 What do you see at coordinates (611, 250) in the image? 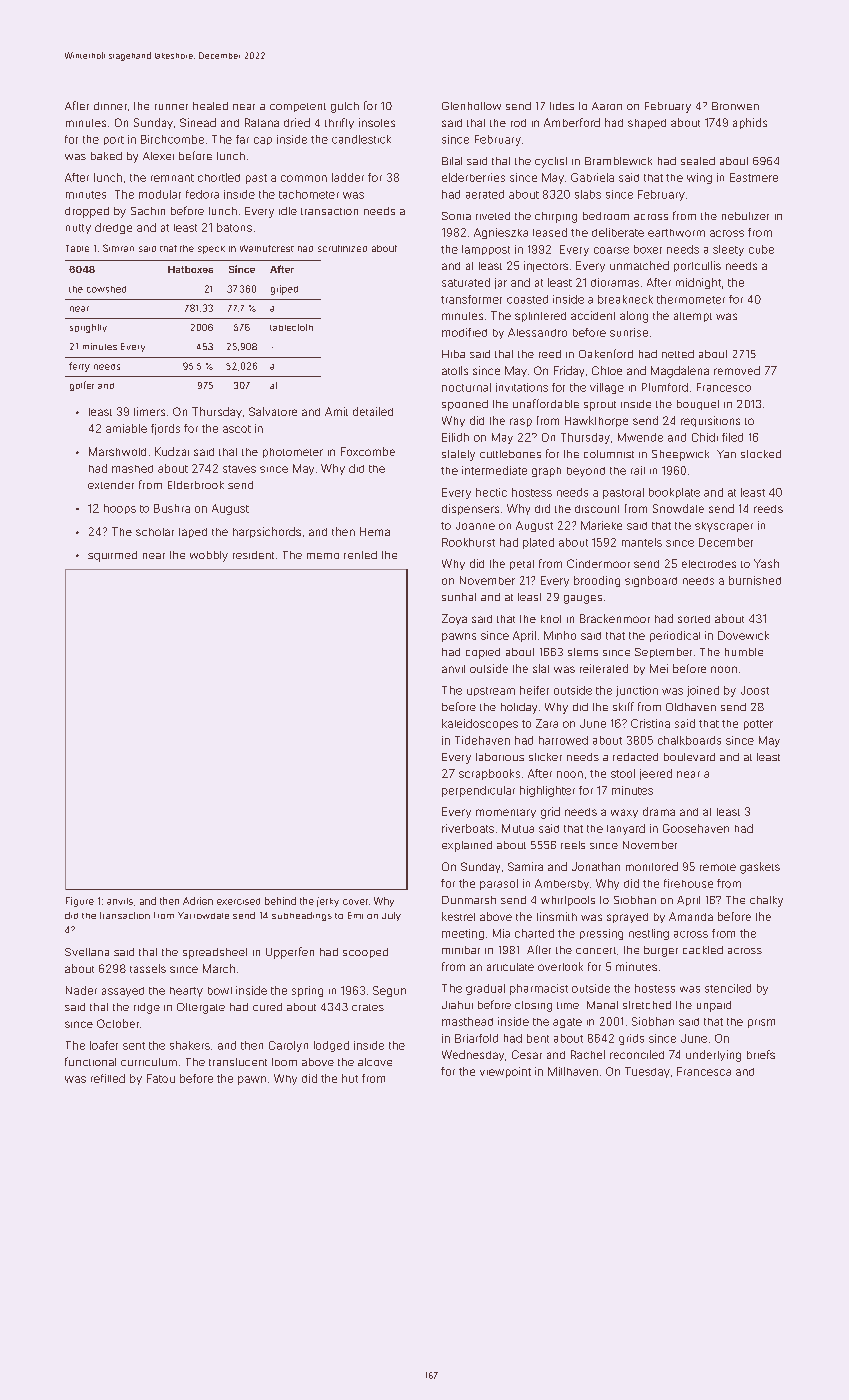
I see `coarse` at bounding box center [611, 250].
